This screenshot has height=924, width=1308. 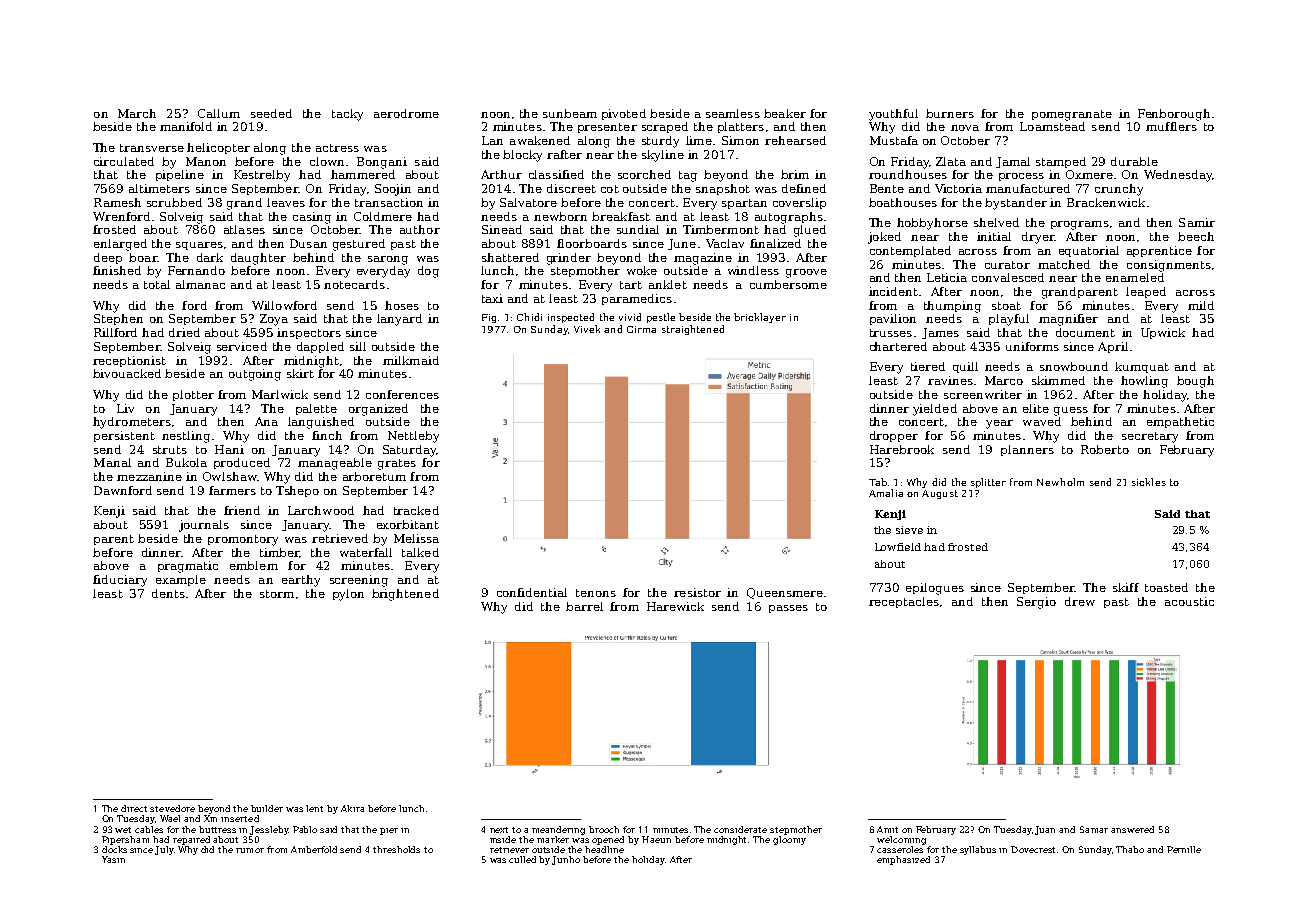 What do you see at coordinates (1068, 320) in the screenshot?
I see `magnifier` at bounding box center [1068, 320].
